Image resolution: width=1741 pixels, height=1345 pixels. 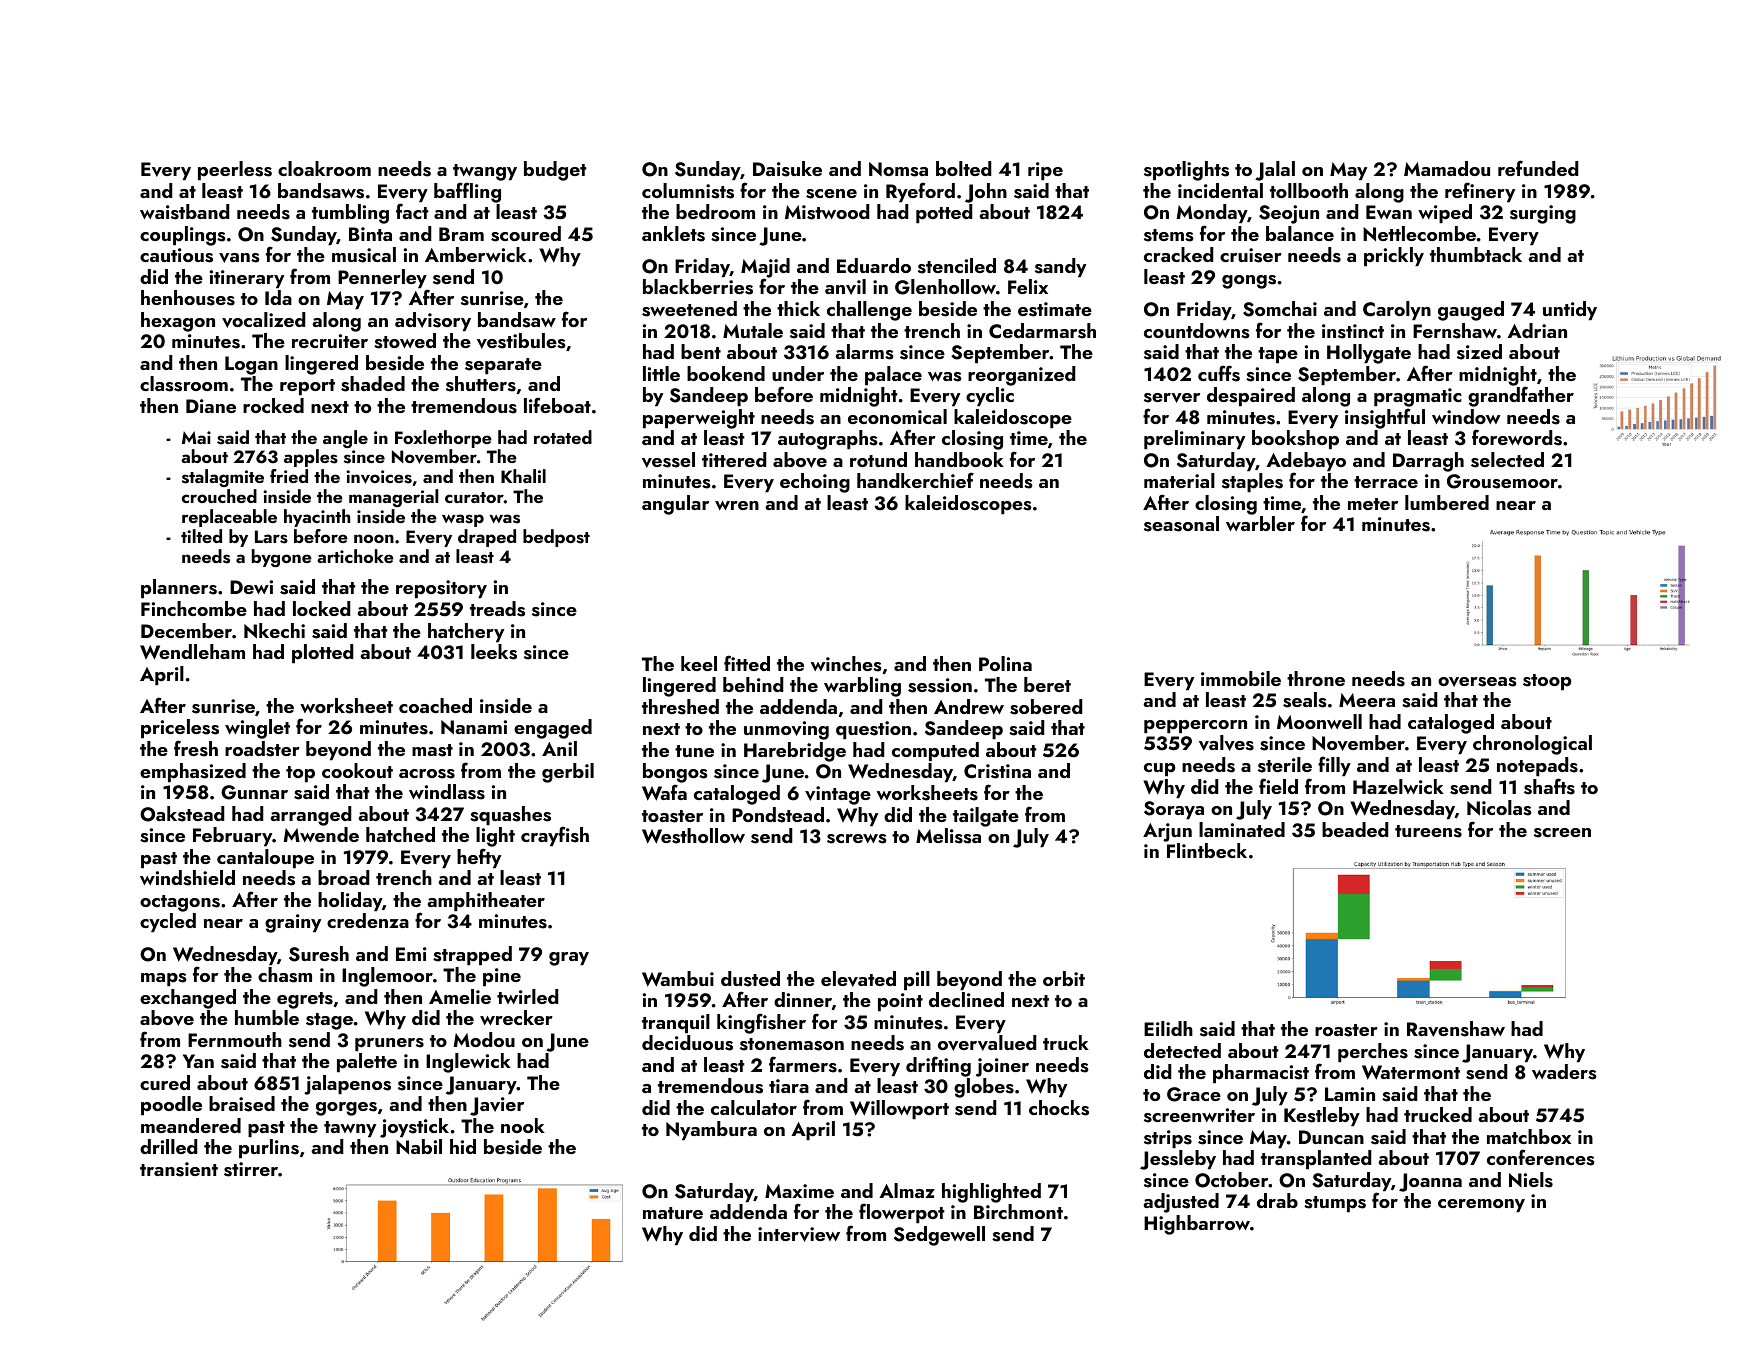 I want to click on stirrer, so click(x=251, y=1169).
